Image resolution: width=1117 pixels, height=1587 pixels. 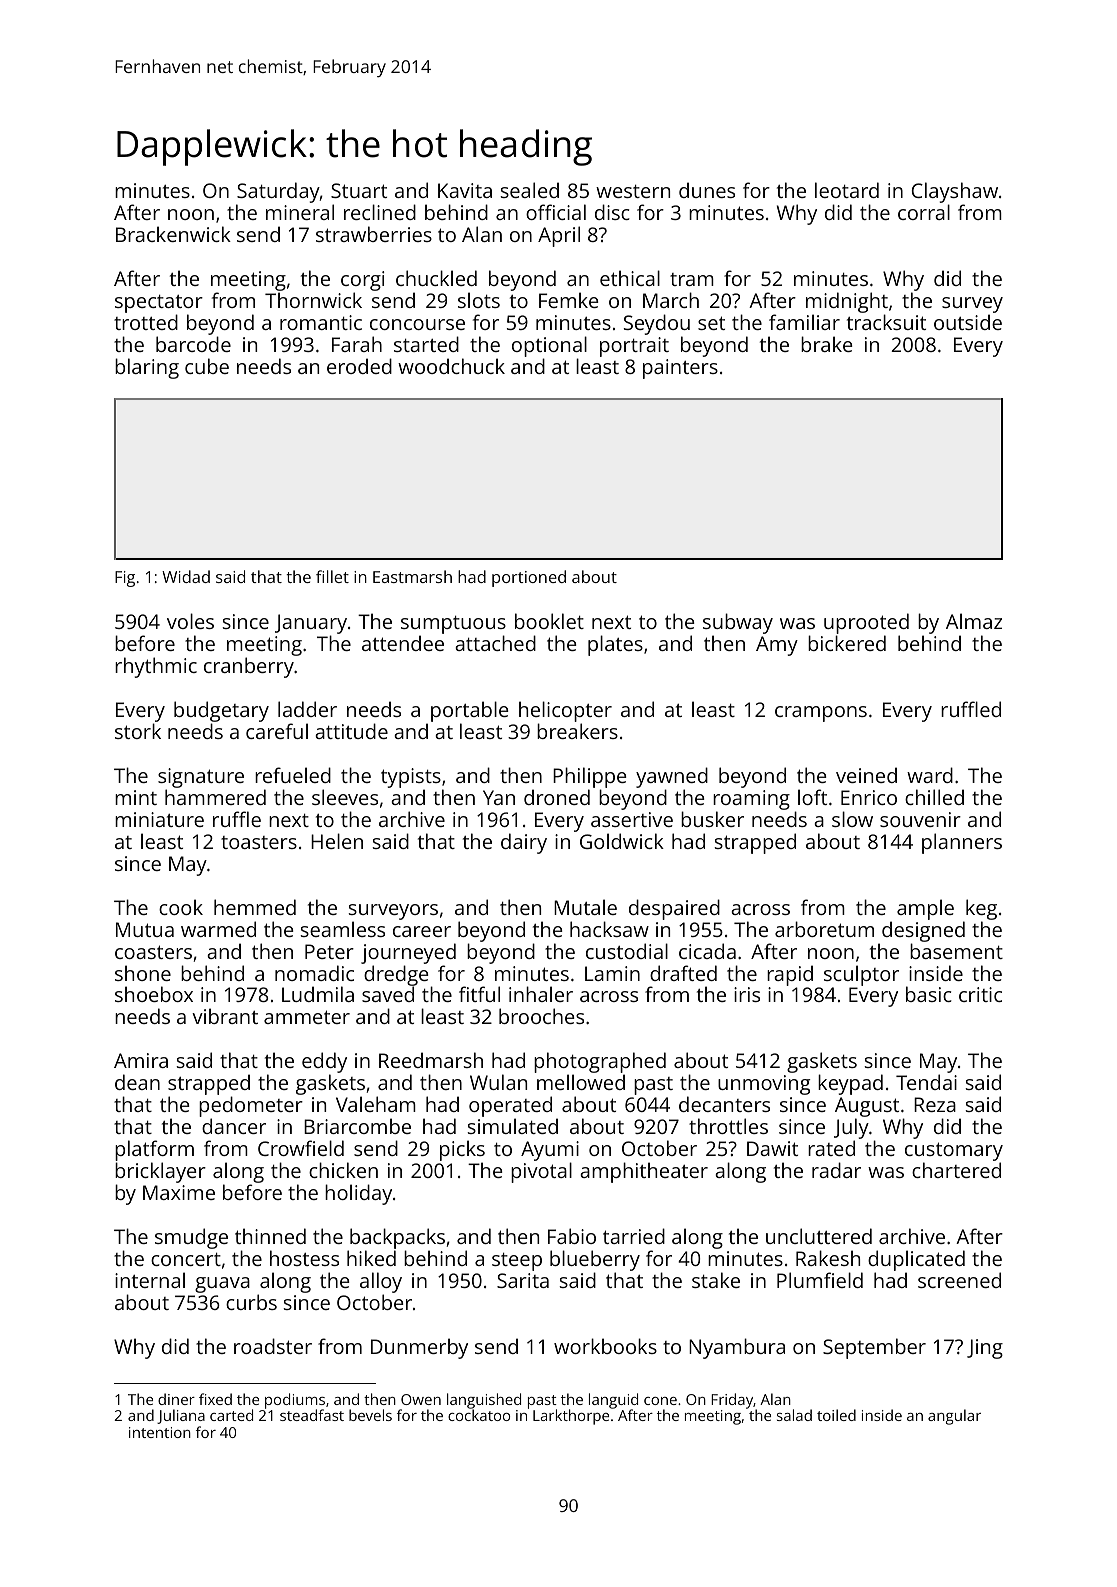 What do you see at coordinates (929, 994) in the page?
I see `basic` at bounding box center [929, 994].
